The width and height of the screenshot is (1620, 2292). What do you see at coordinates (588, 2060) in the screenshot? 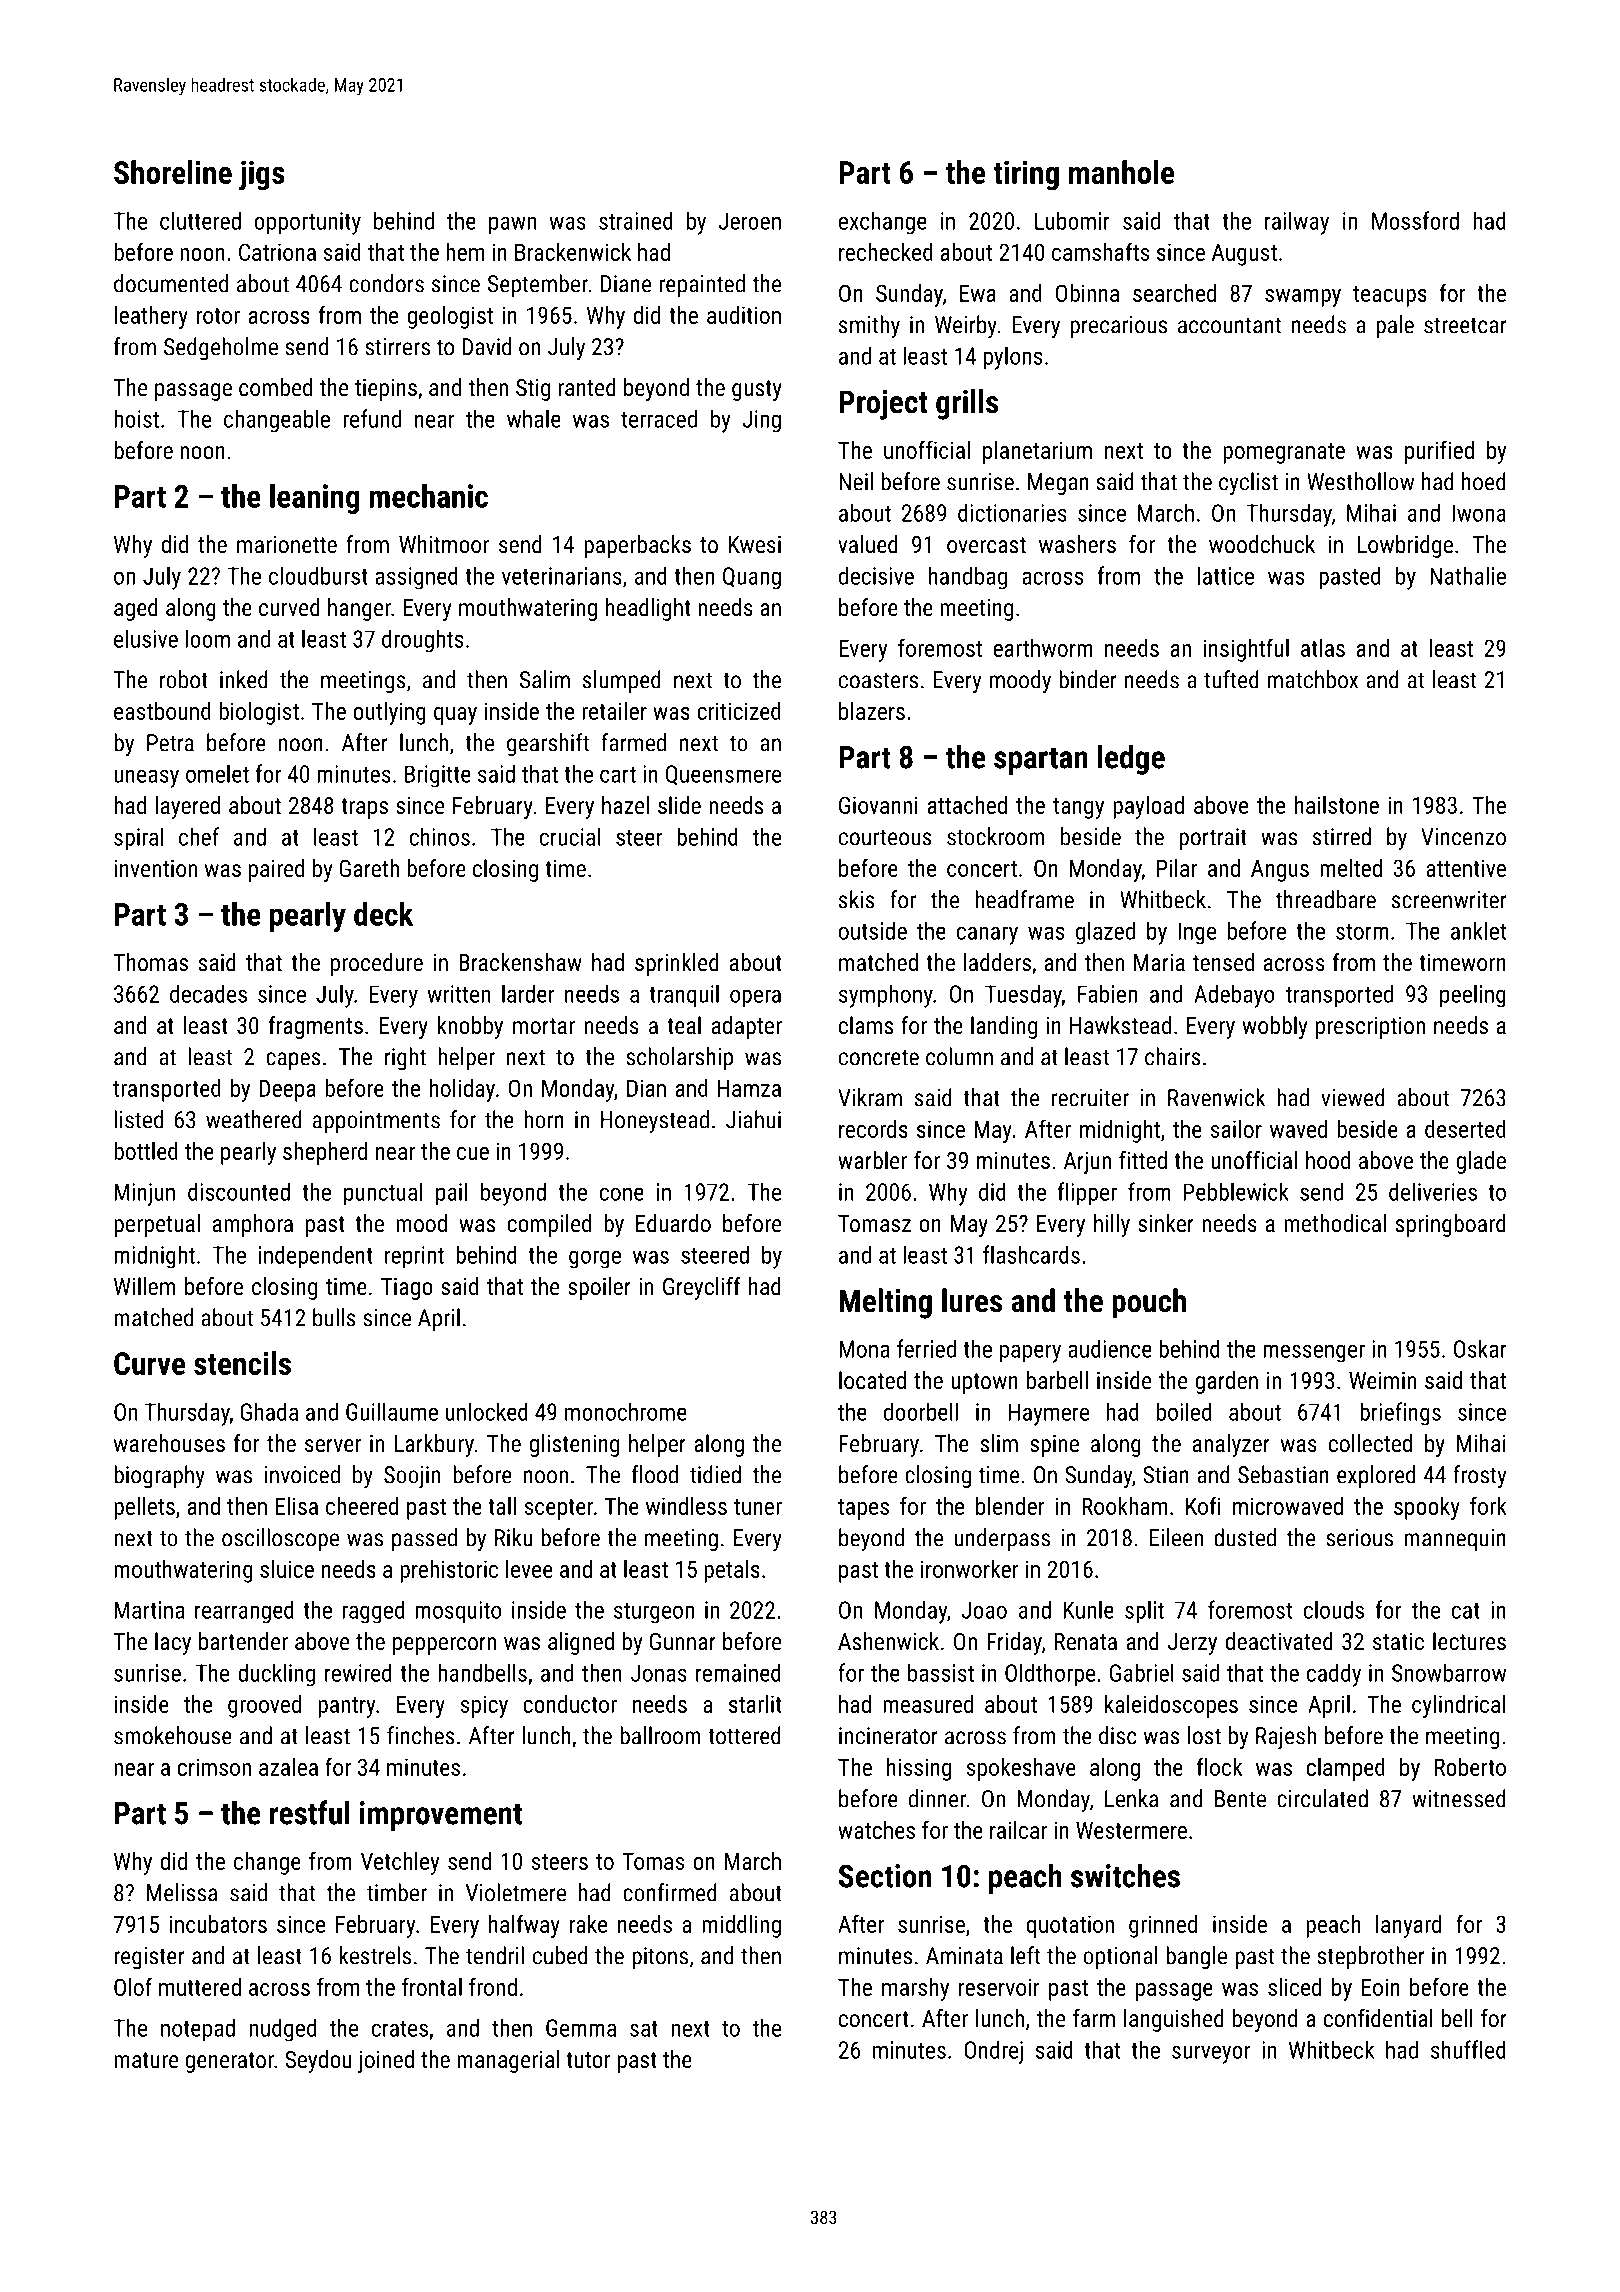
I see `tutor` at bounding box center [588, 2060].
